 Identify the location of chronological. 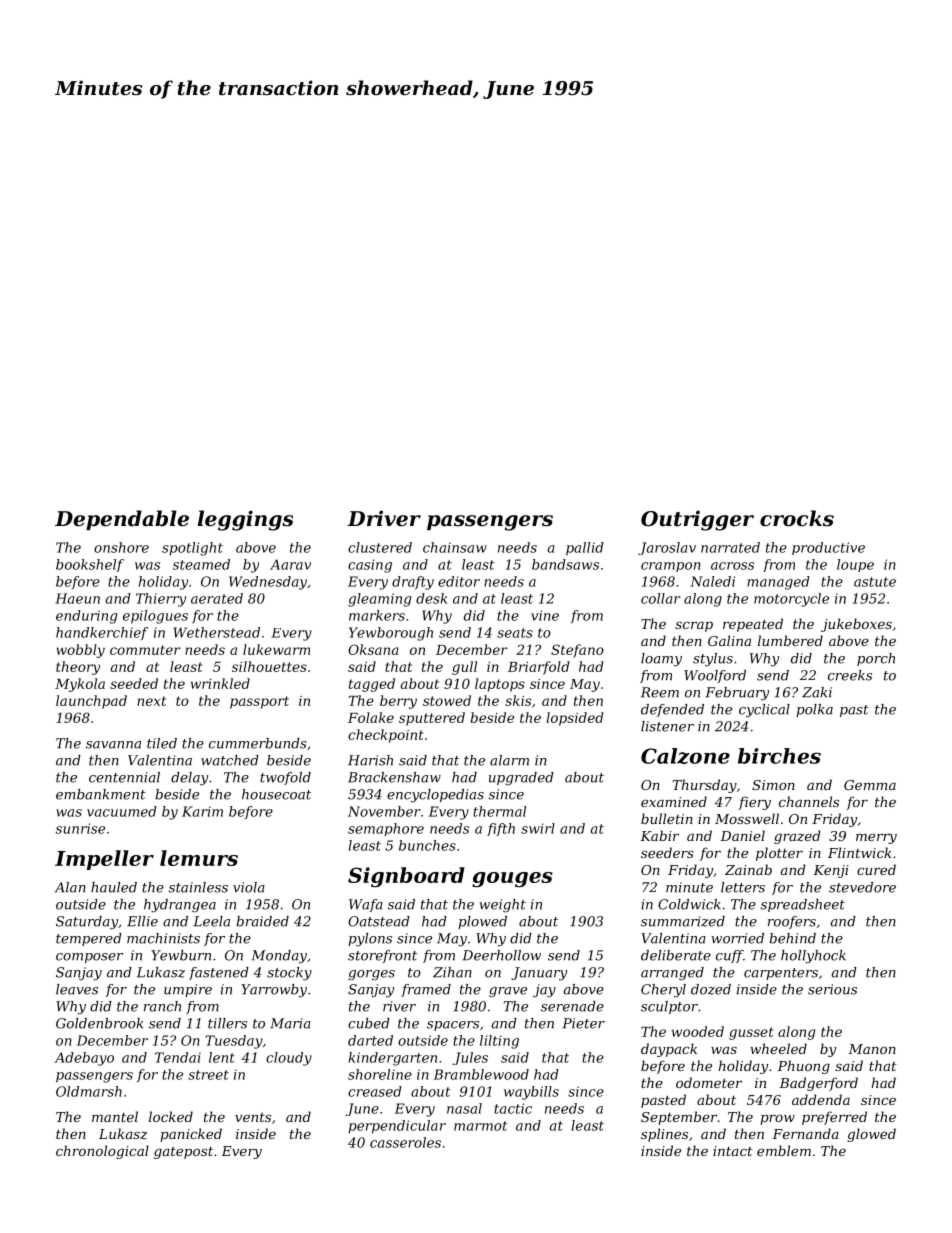
(102, 1152).
